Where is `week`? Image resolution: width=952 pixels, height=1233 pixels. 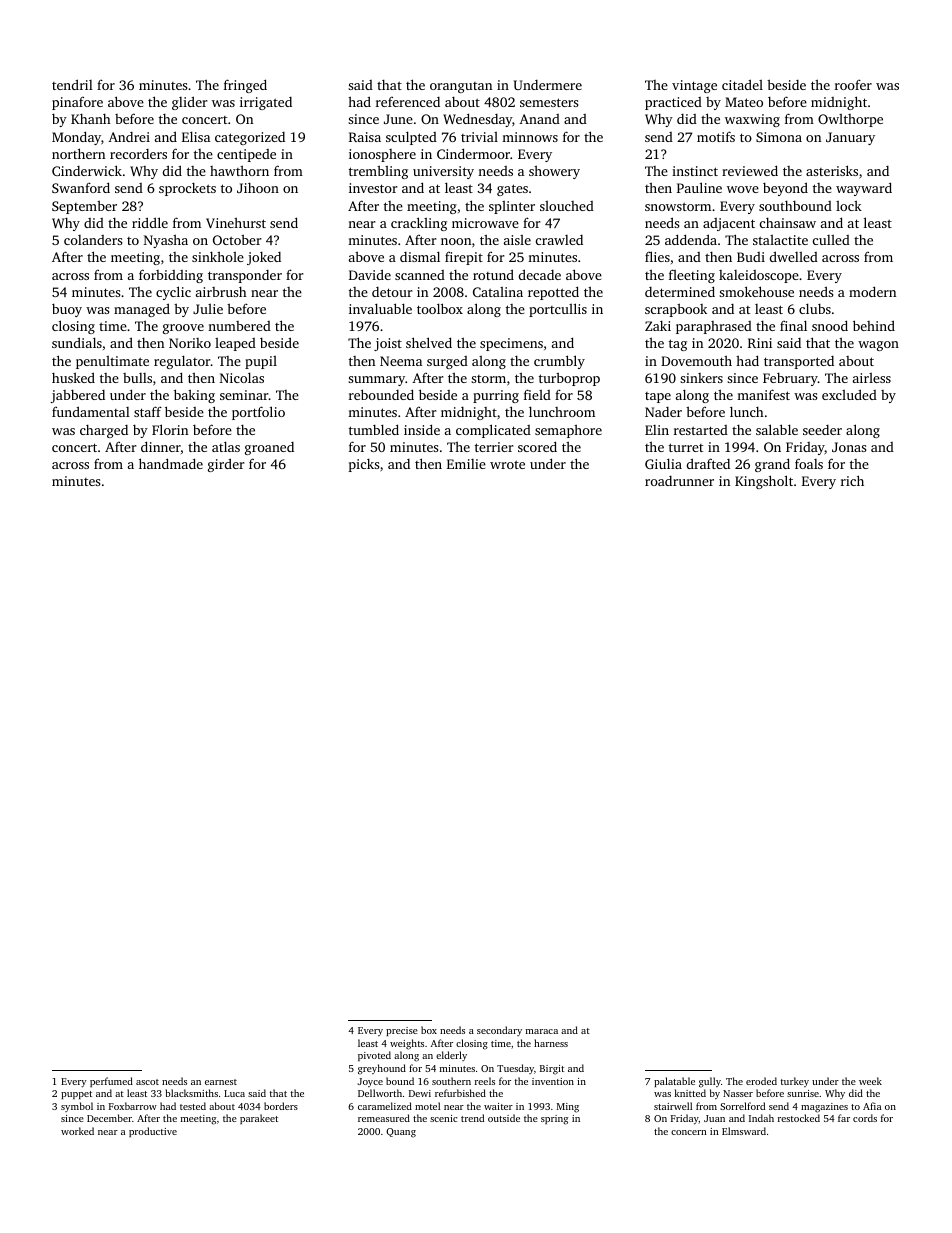 week is located at coordinates (870, 1081).
